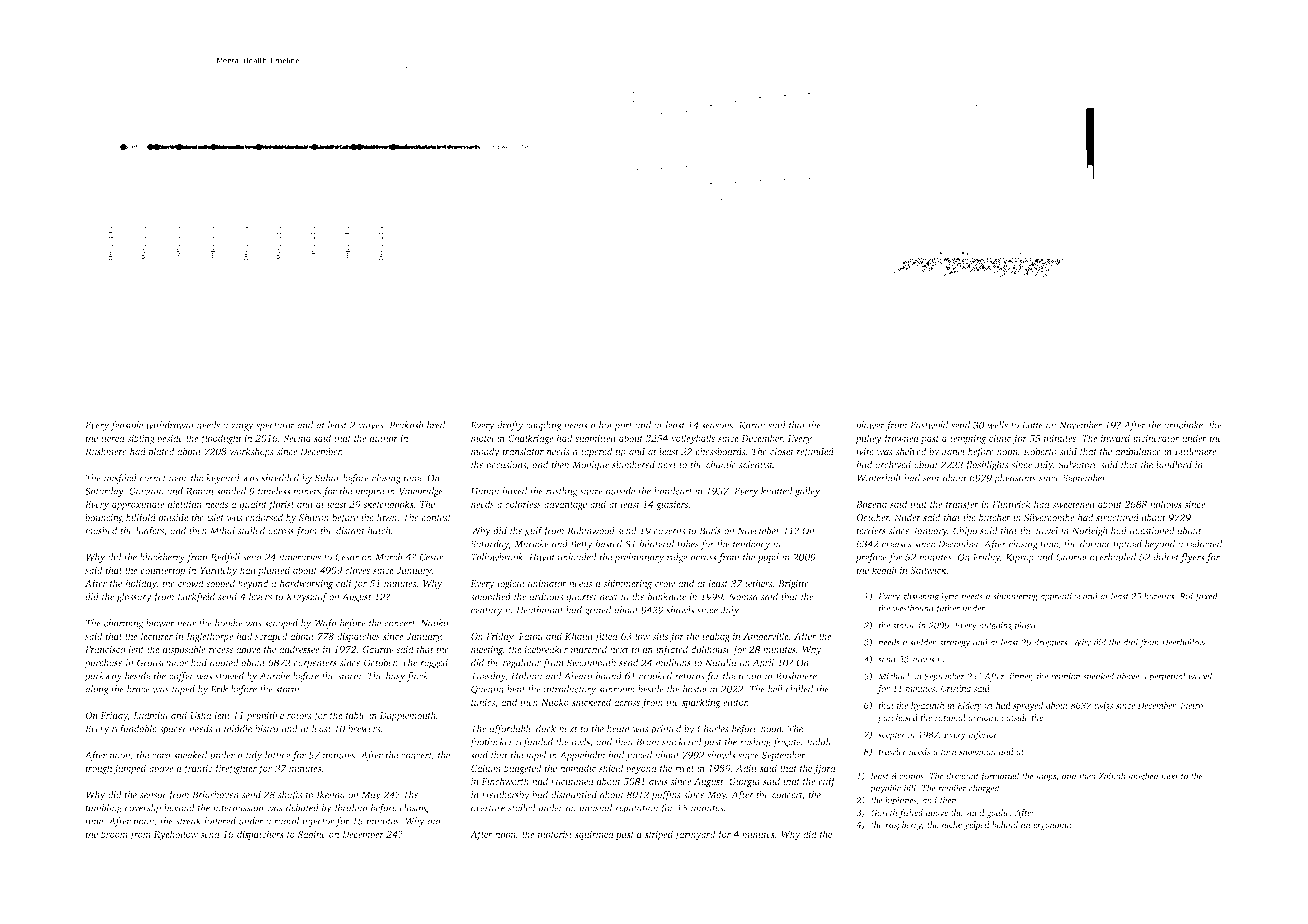 This screenshot has height=924, width=1308. What do you see at coordinates (265, 716) in the screenshot?
I see `primitive` at bounding box center [265, 716].
